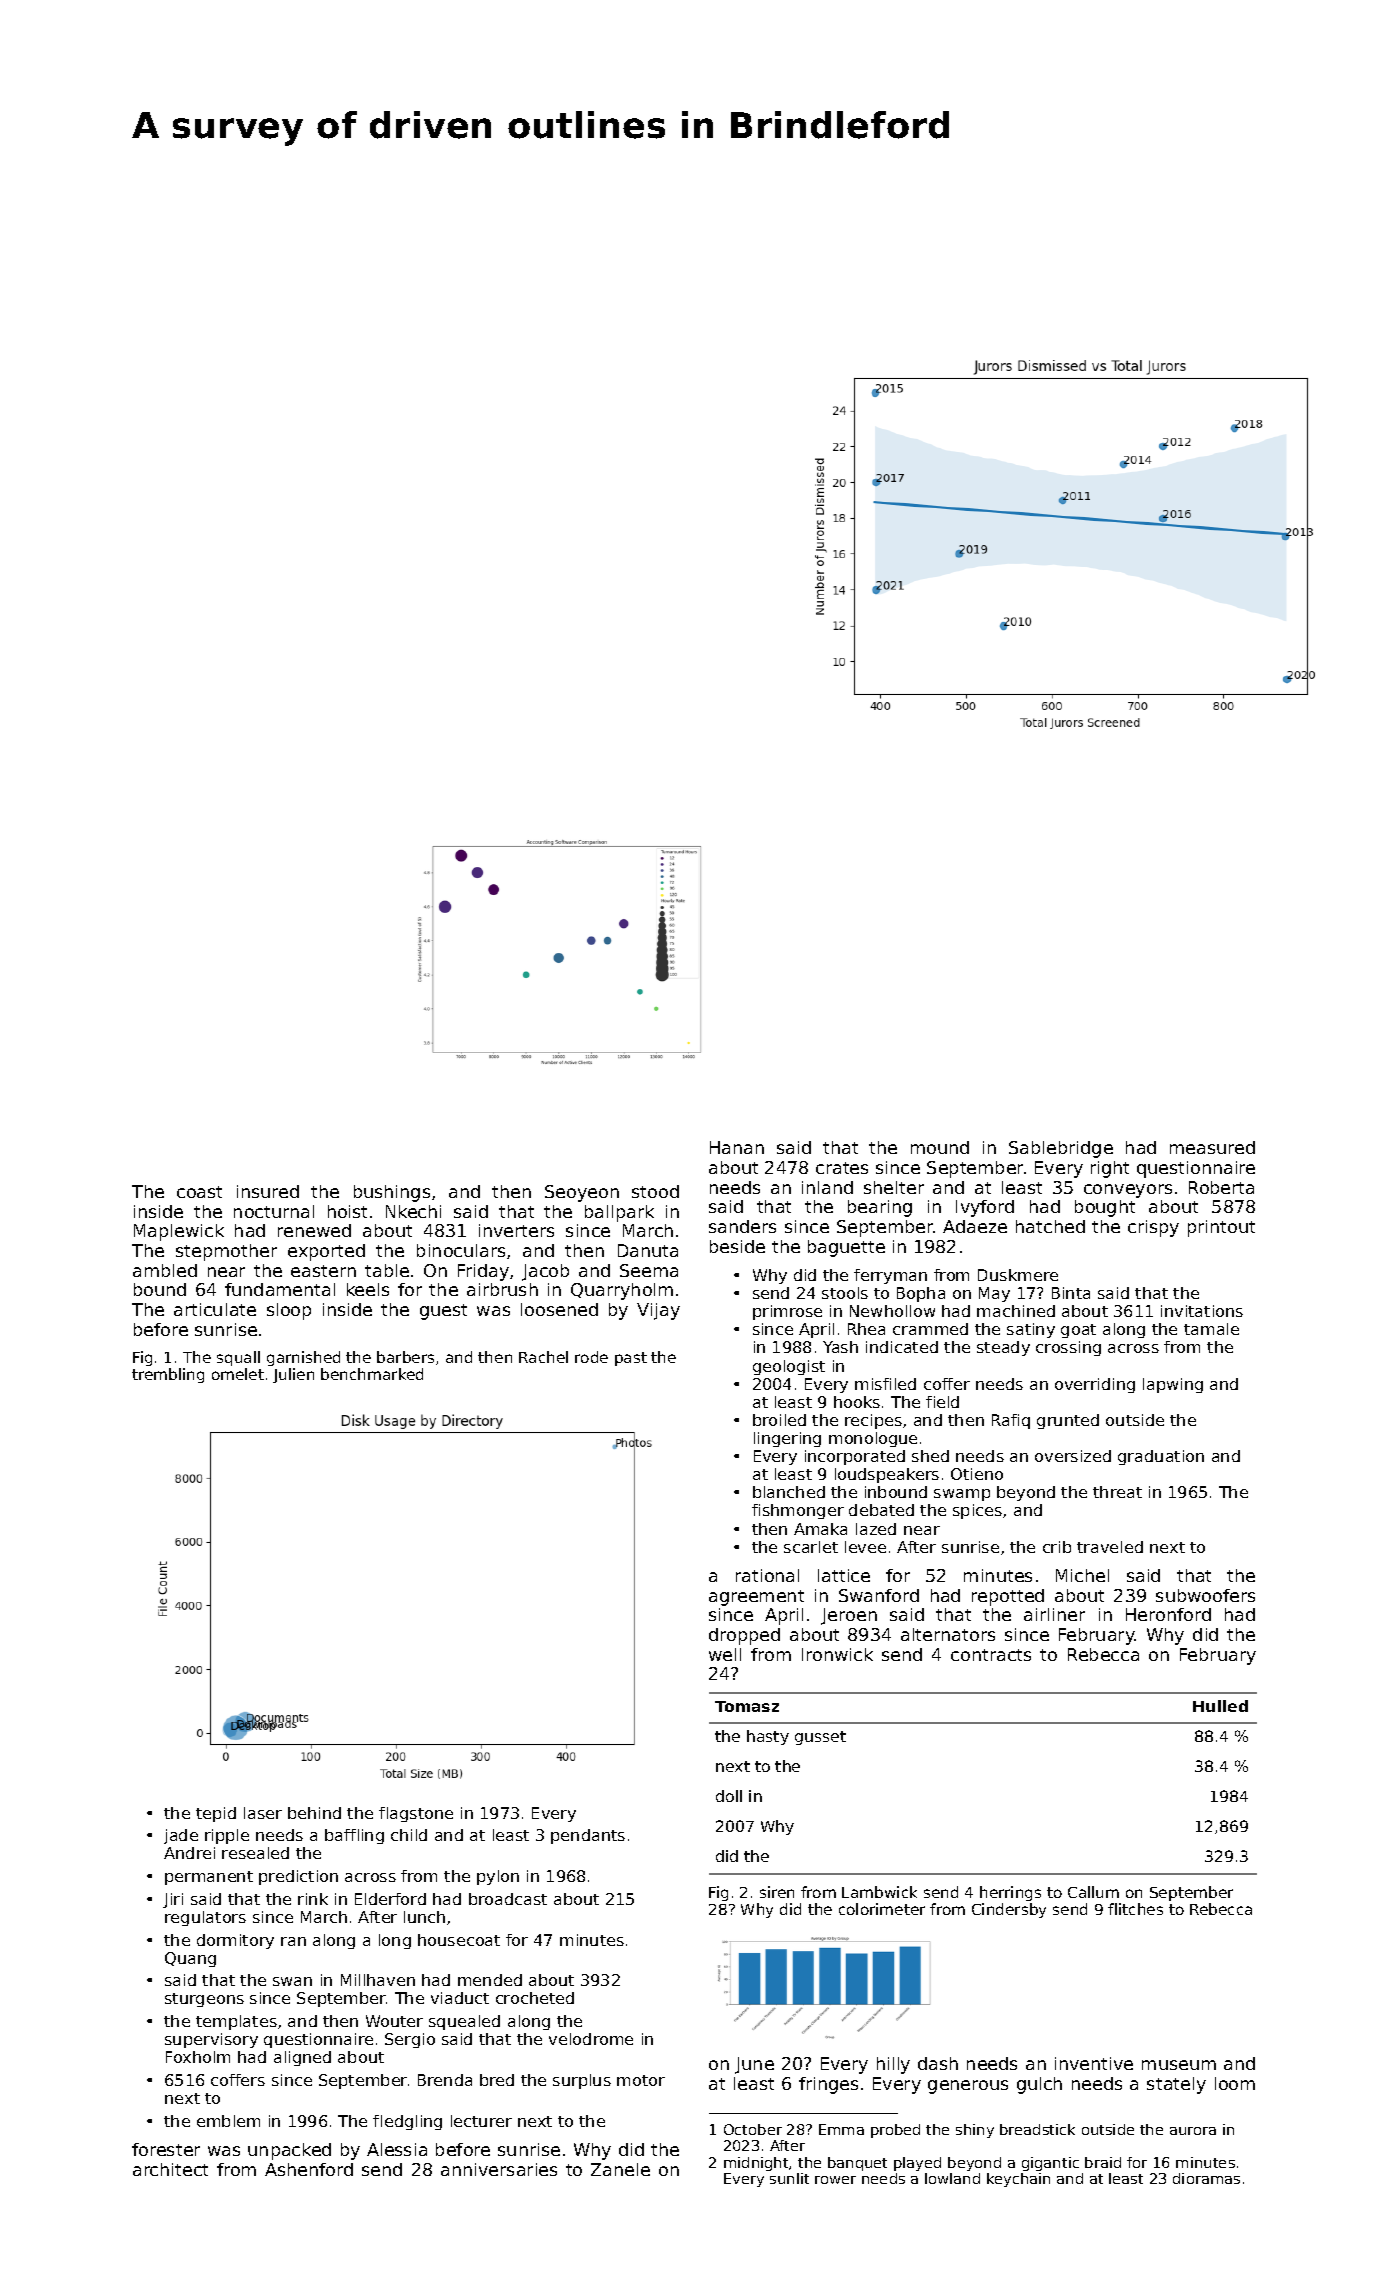 The height and width of the screenshot is (2287, 1389). What do you see at coordinates (737, 1147) in the screenshot?
I see `Hanan` at bounding box center [737, 1147].
